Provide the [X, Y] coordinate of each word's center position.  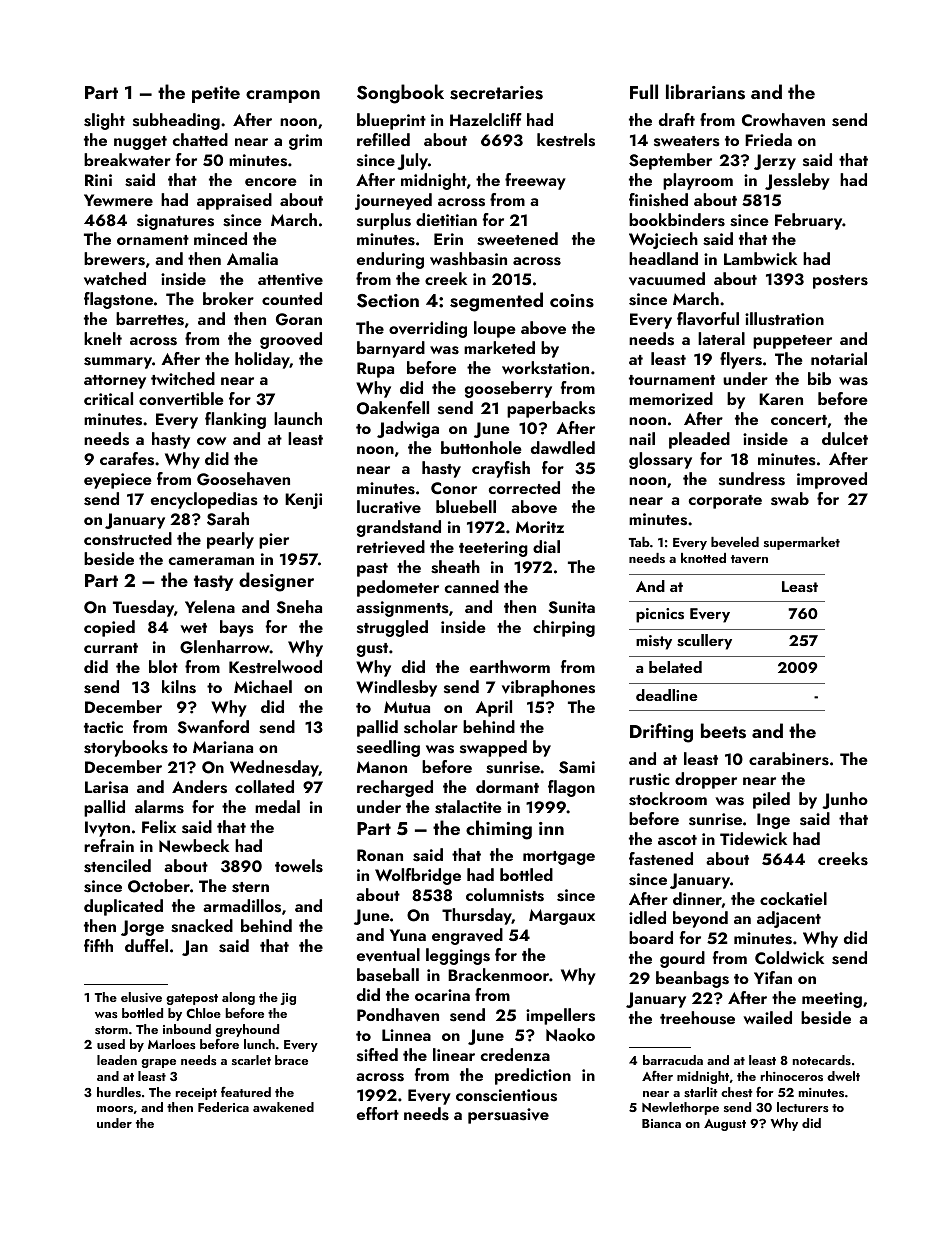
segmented [496, 302]
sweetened [517, 239]
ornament [153, 240]
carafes [127, 459]
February [808, 221]
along [238, 998]
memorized [671, 398]
